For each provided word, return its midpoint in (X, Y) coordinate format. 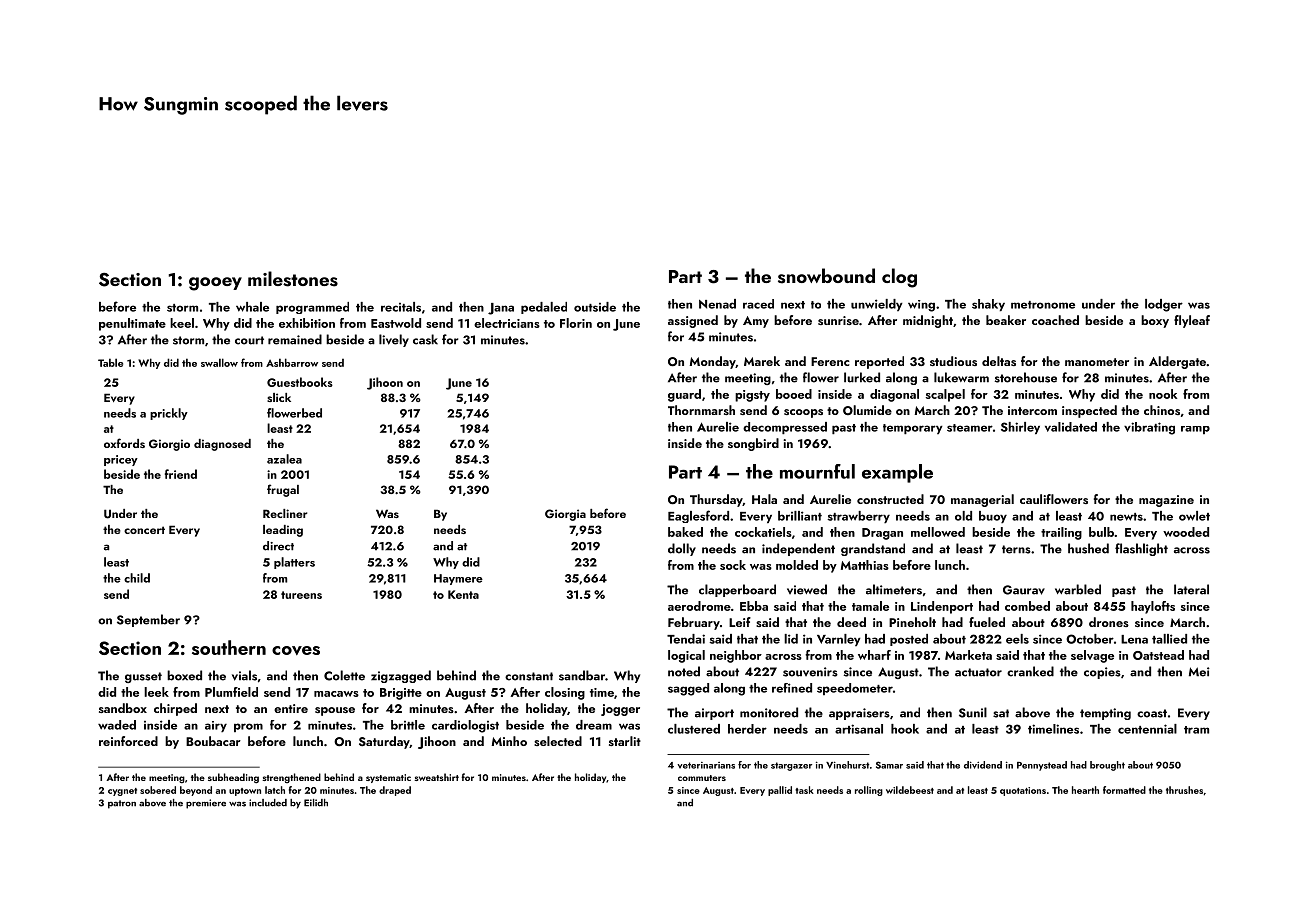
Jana (501, 309)
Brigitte (401, 694)
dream (594, 725)
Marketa (968, 655)
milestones (293, 279)
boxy (1155, 321)
